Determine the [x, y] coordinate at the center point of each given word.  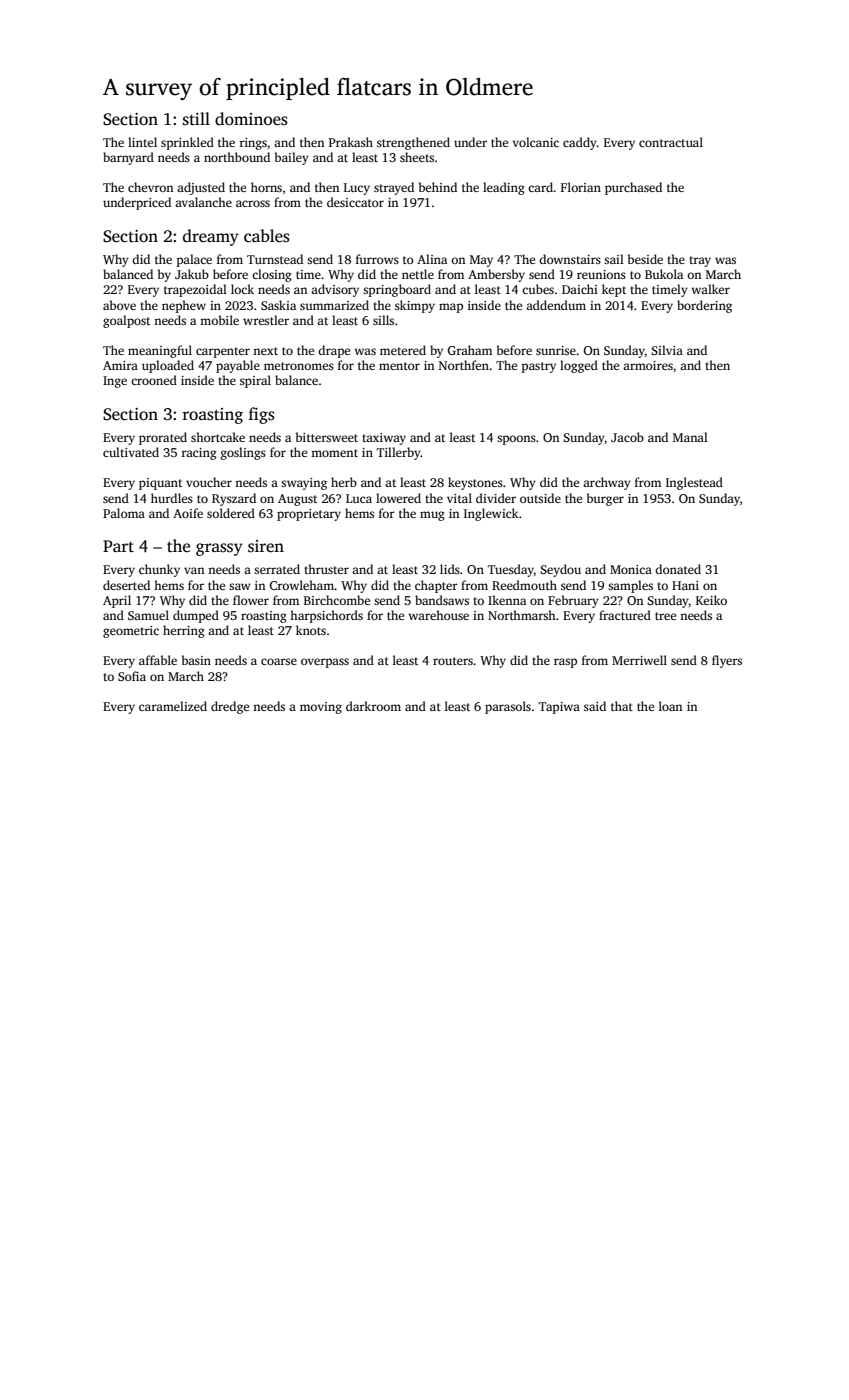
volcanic [535, 142]
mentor [399, 366]
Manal [690, 437]
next [265, 351]
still [196, 119]
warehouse [438, 615]
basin [196, 660]
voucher [209, 482]
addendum [556, 305]
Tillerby [399, 453]
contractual [671, 142]
